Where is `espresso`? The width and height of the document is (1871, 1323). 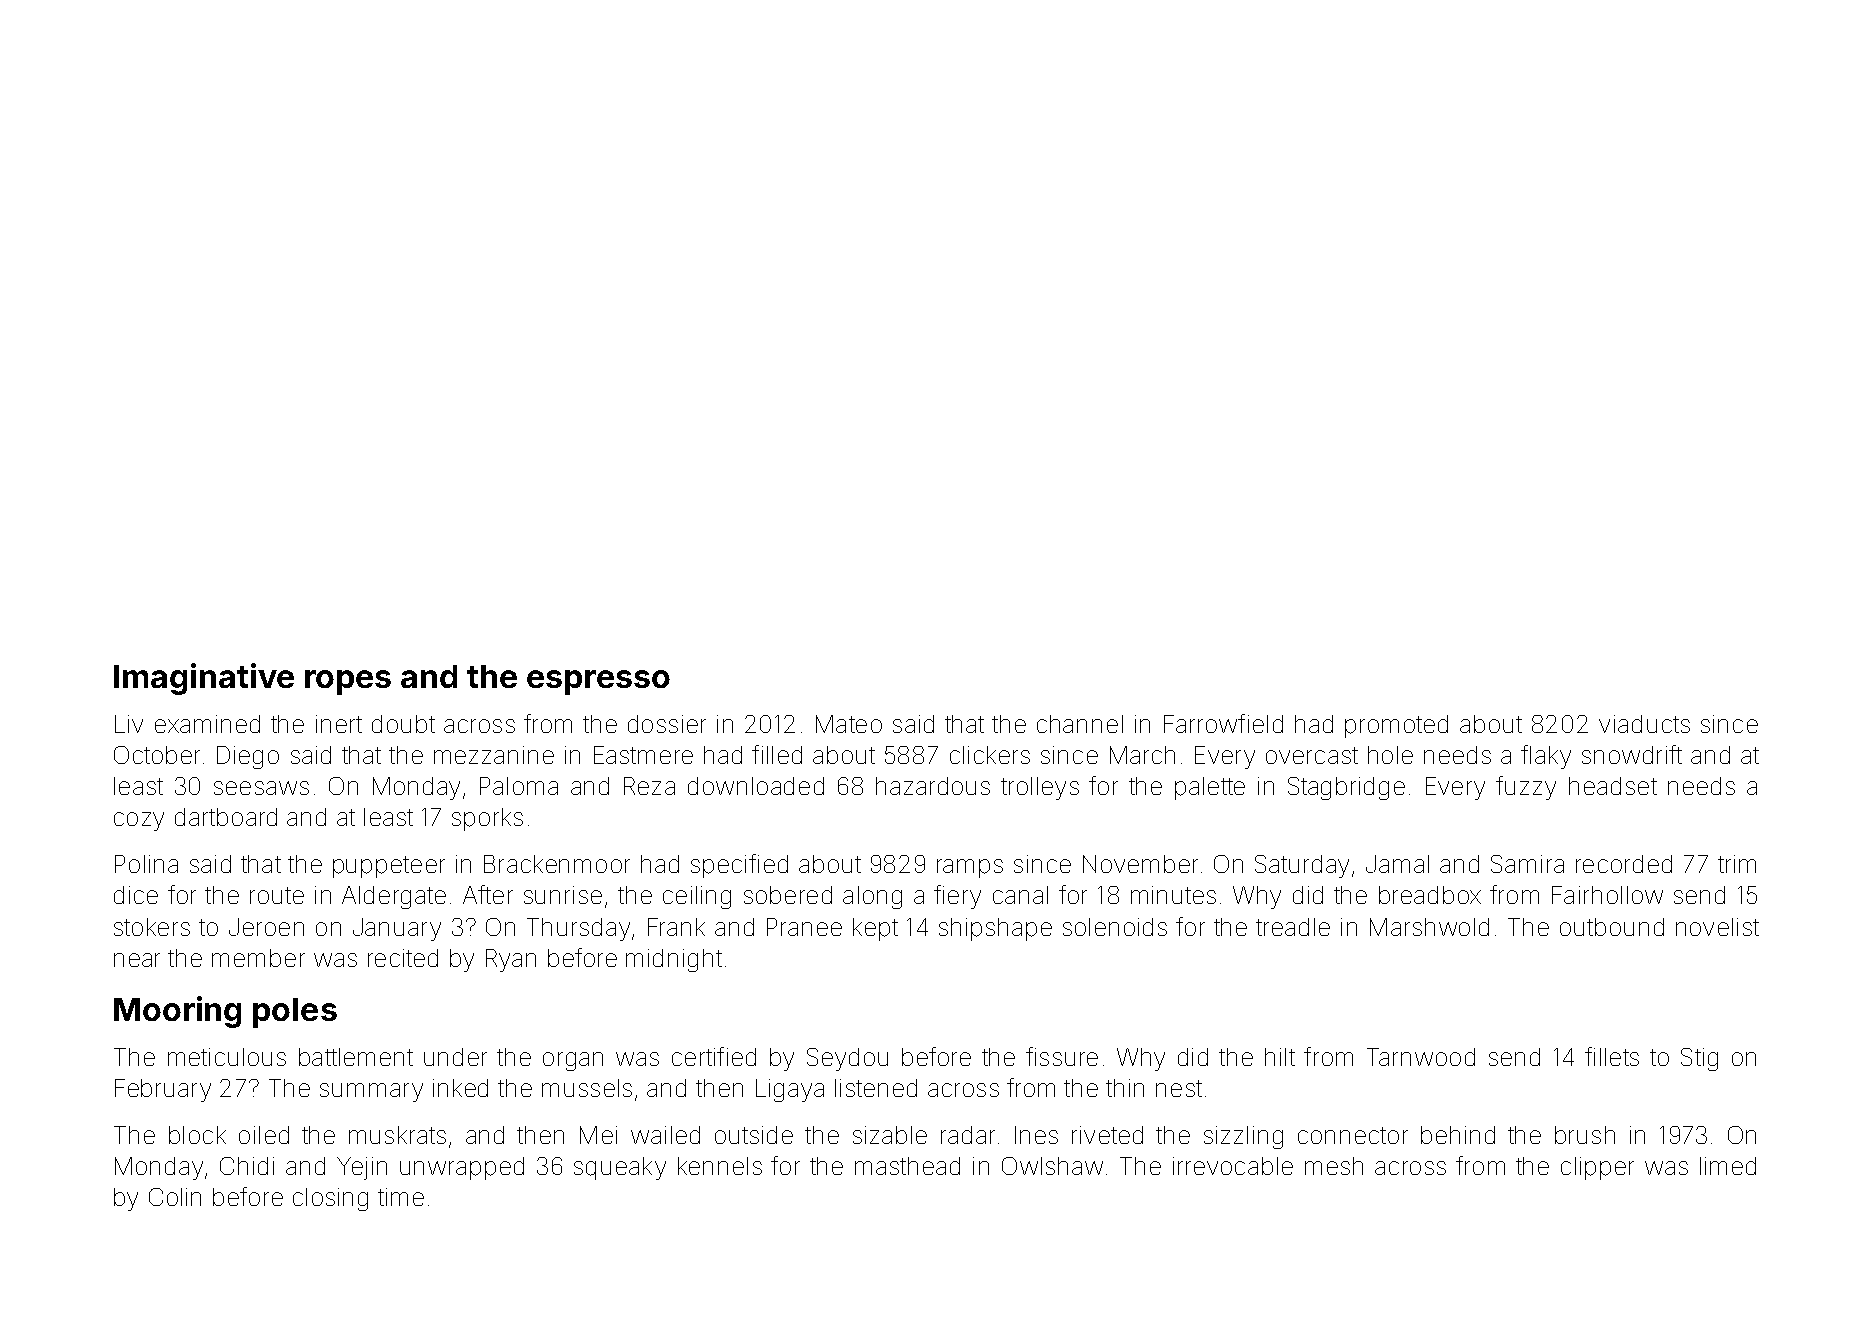 espresso is located at coordinates (598, 682).
